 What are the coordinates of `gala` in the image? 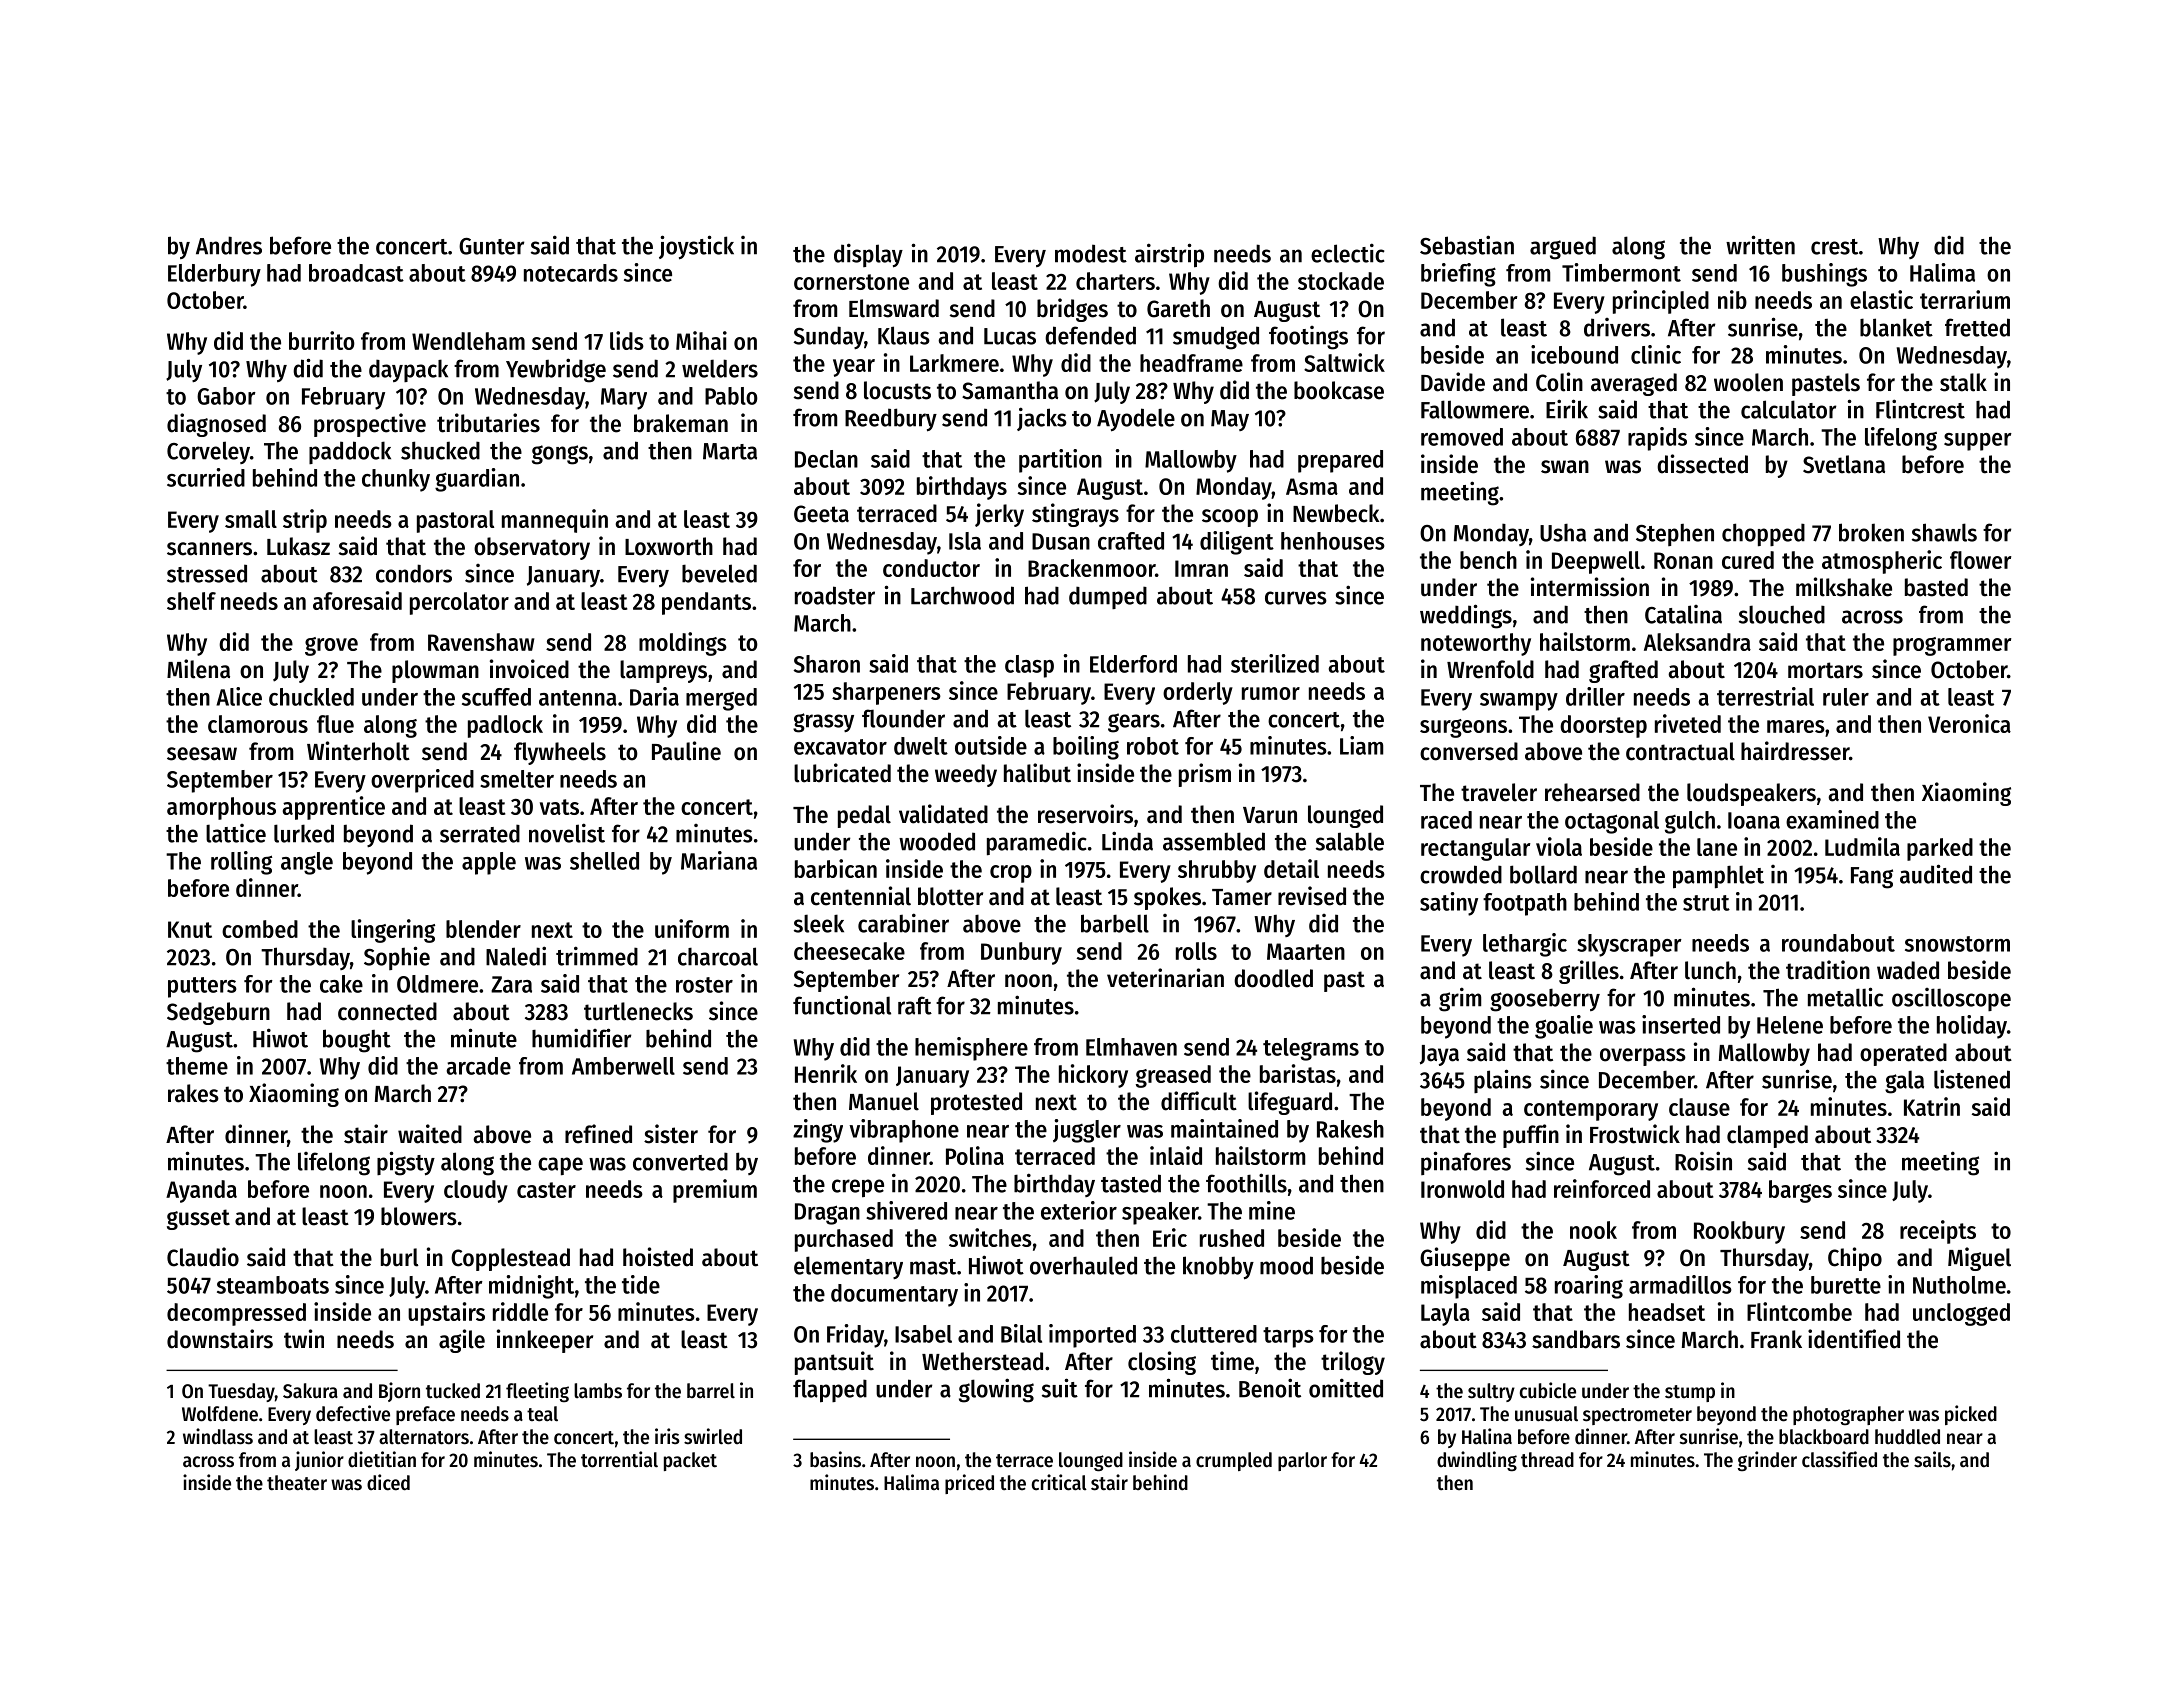 It's located at (1904, 1082).
